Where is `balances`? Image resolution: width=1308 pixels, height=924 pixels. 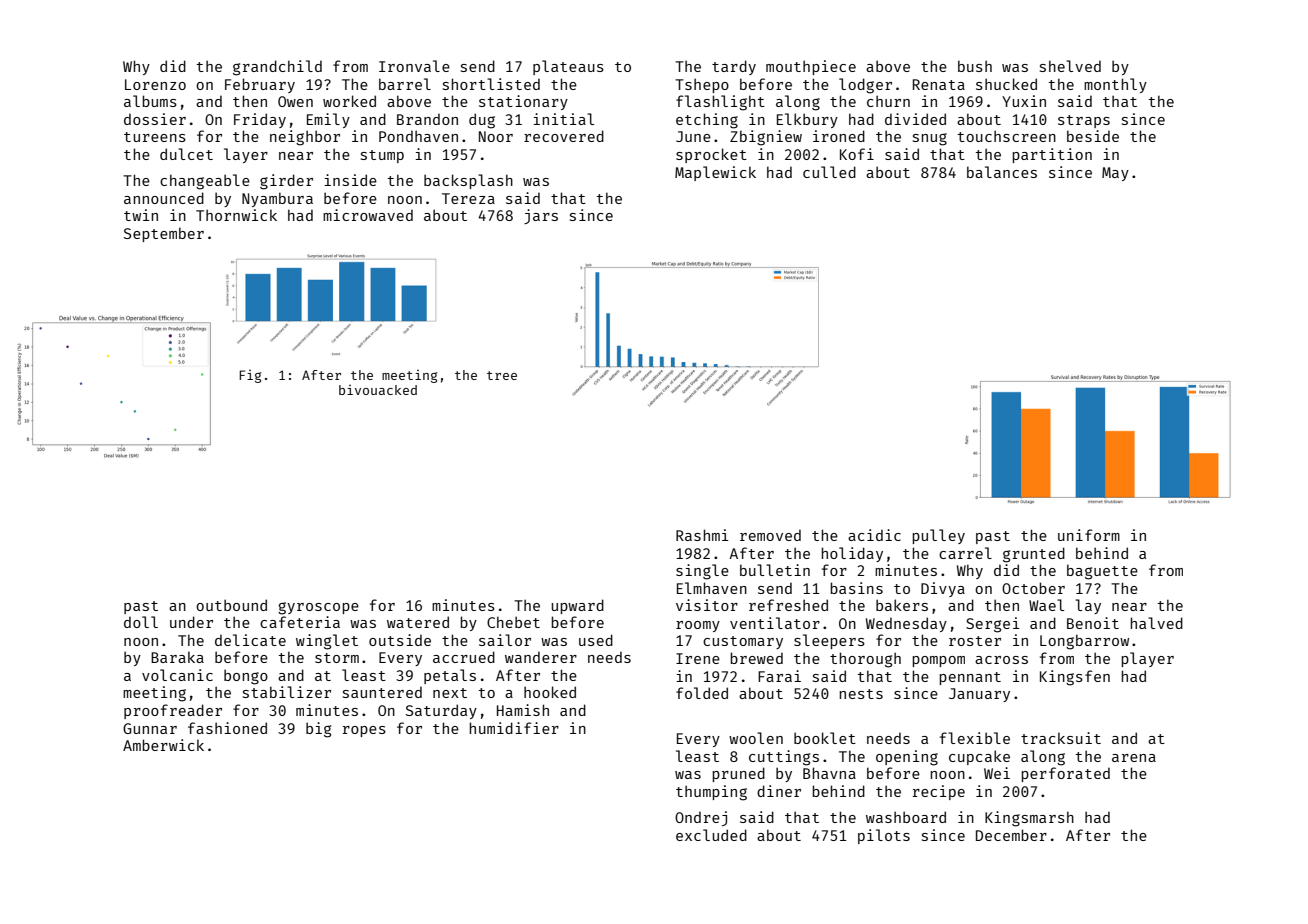 balances is located at coordinates (1002, 172).
